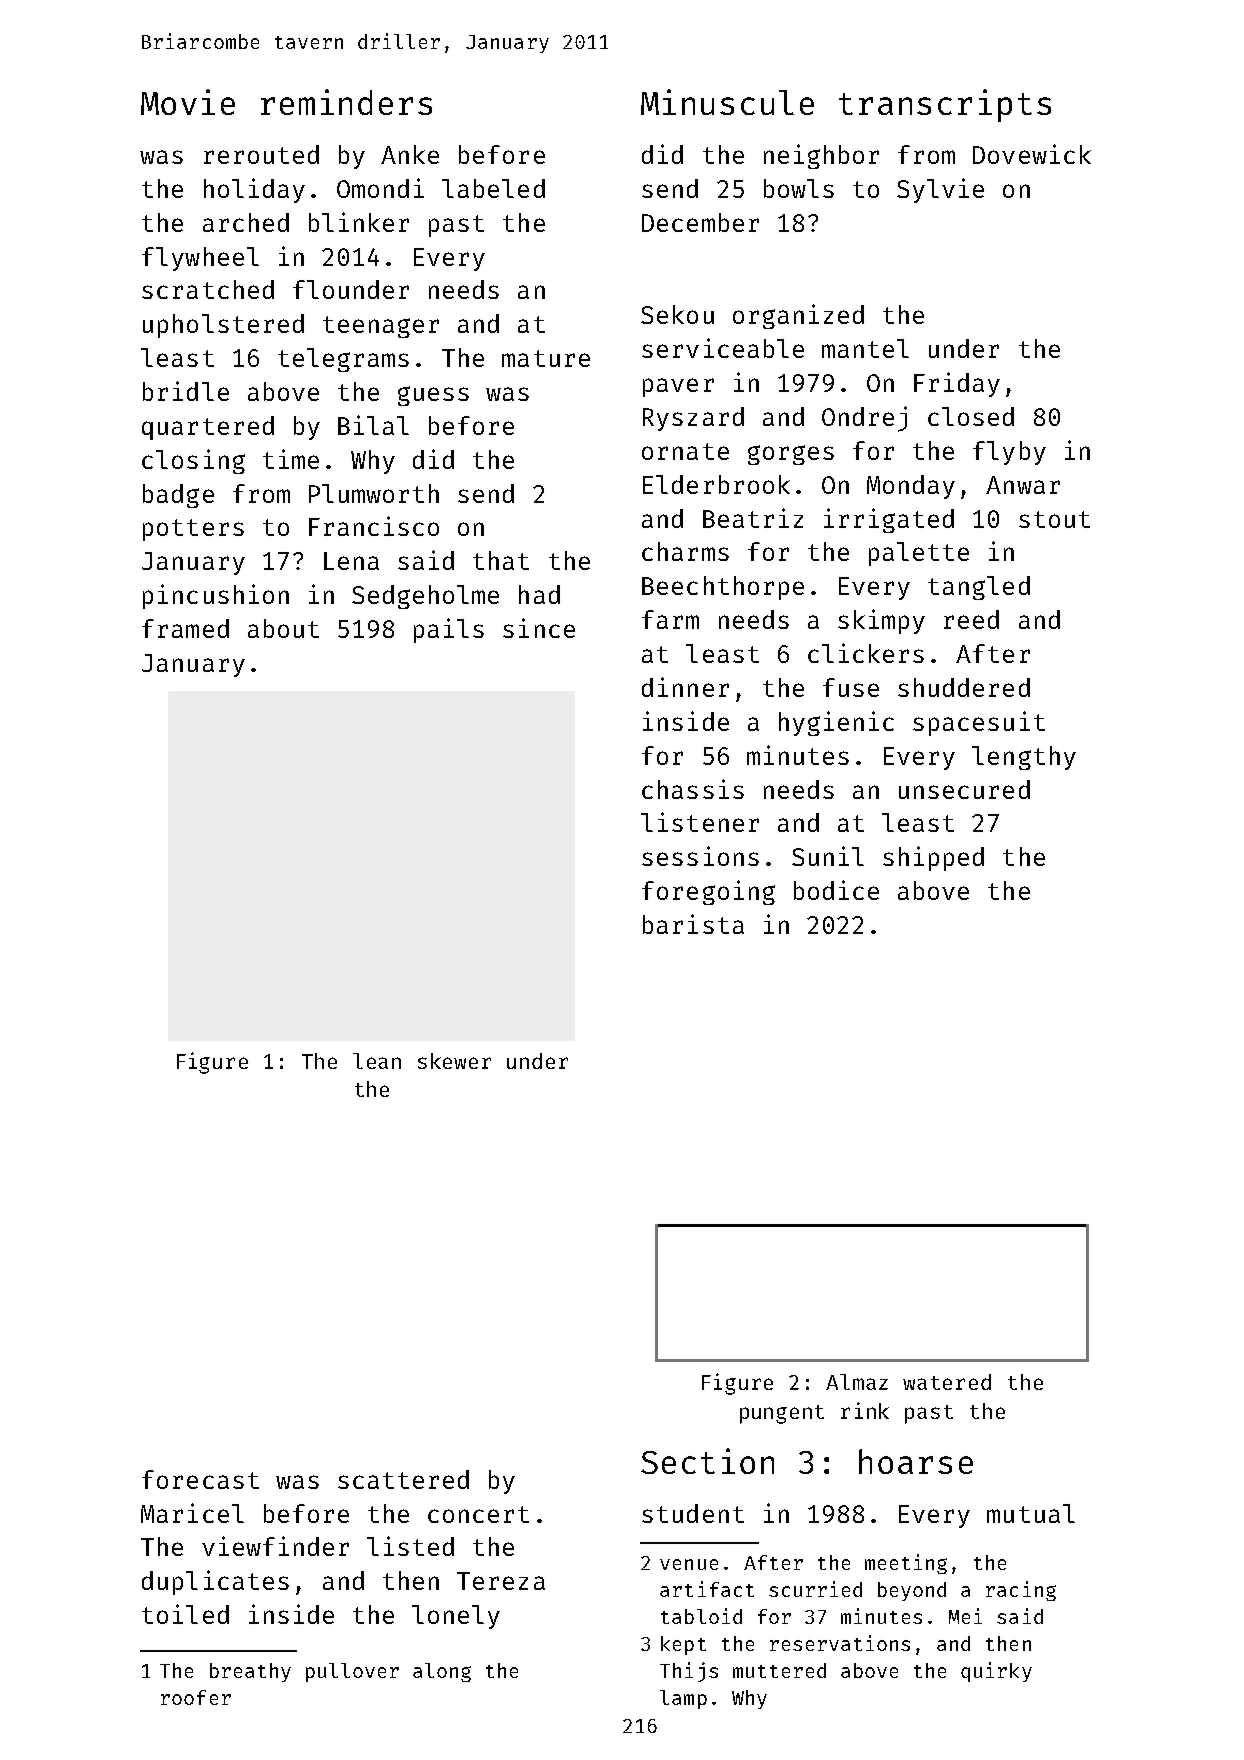 The height and width of the document is (1760, 1244). Describe the element at coordinates (779, 1670) in the document. I see `muttered` at that location.
